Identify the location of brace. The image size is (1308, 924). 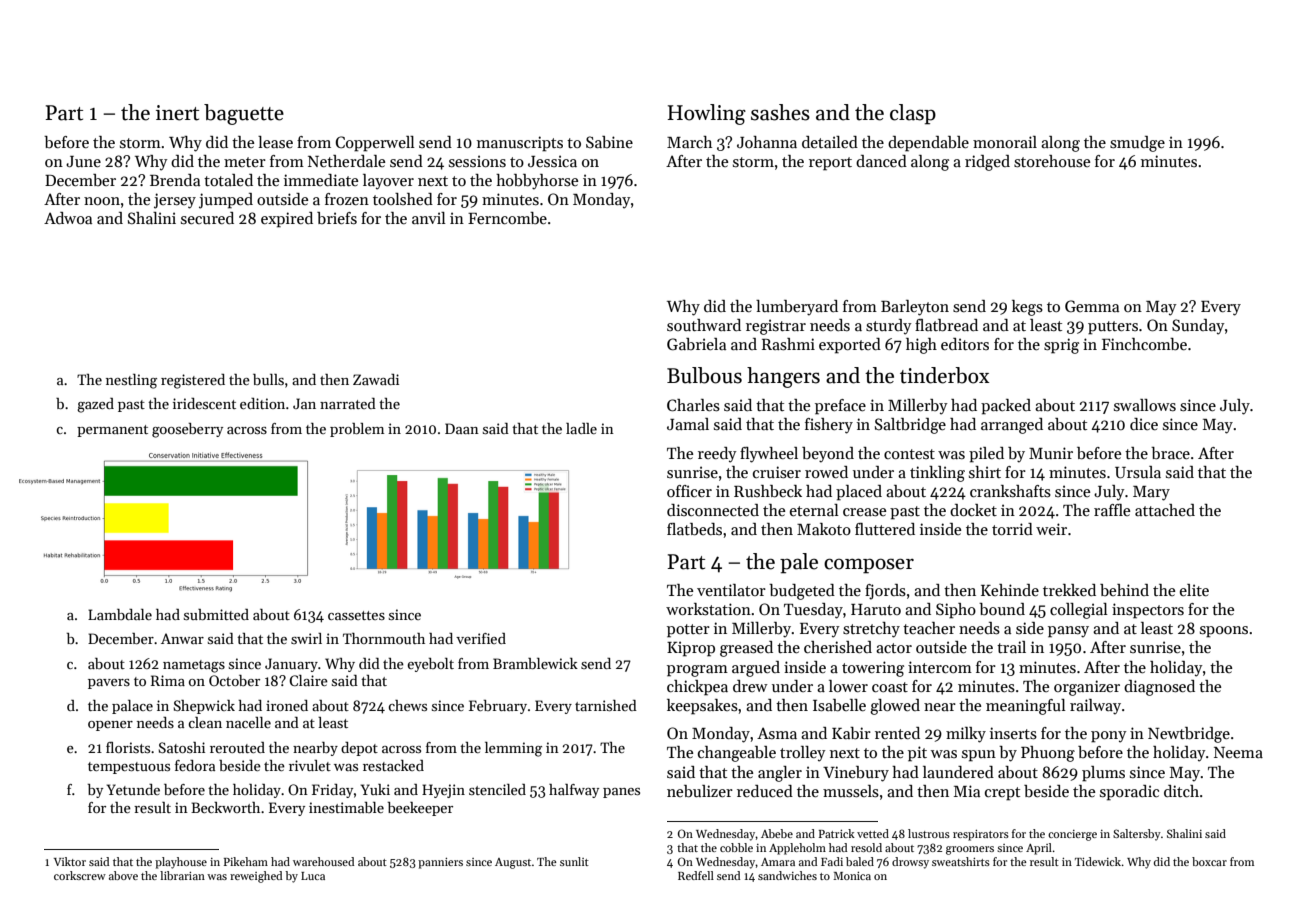
(1170, 453).
